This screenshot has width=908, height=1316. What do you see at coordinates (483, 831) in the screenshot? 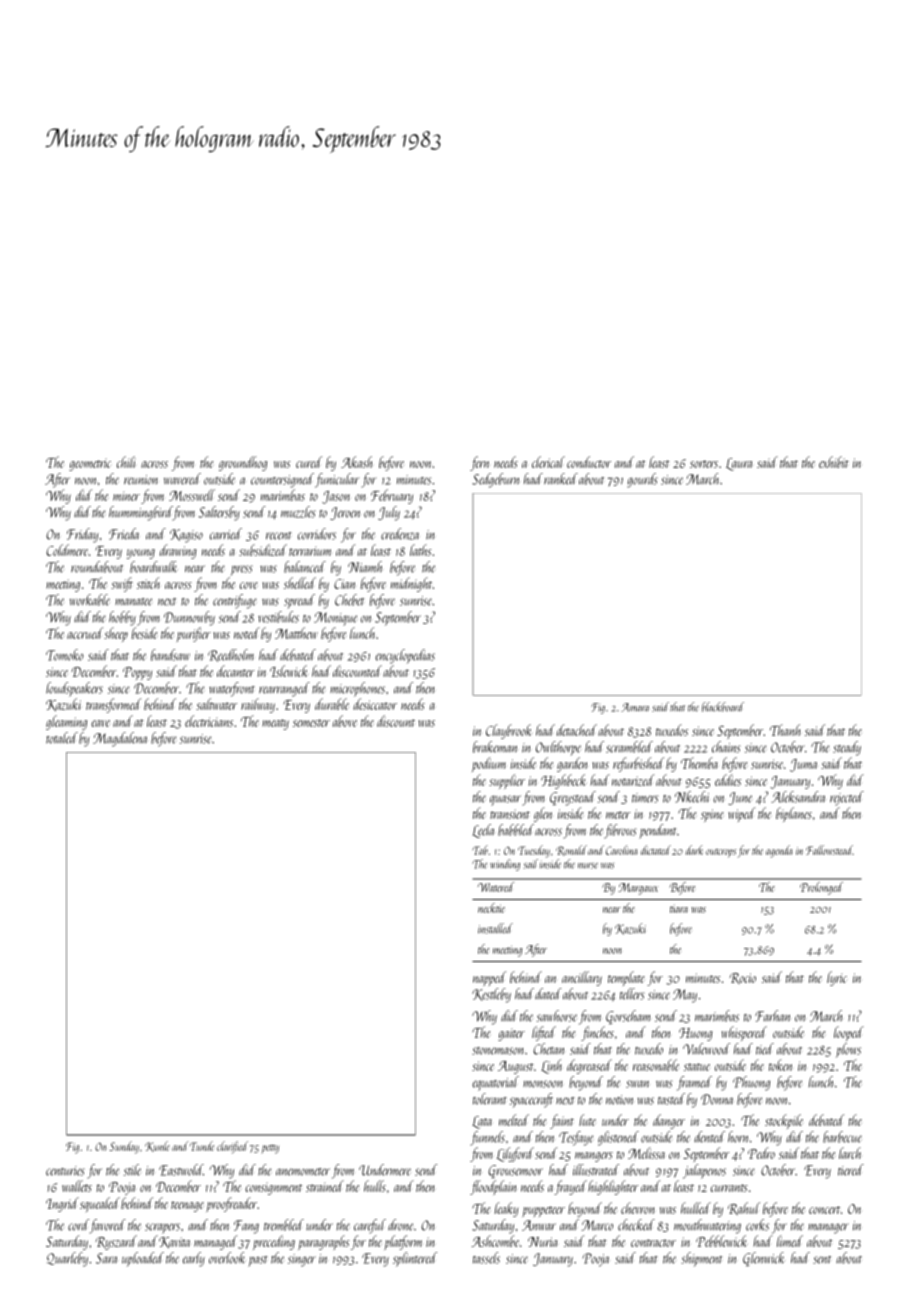
I see `Leela` at bounding box center [483, 831].
